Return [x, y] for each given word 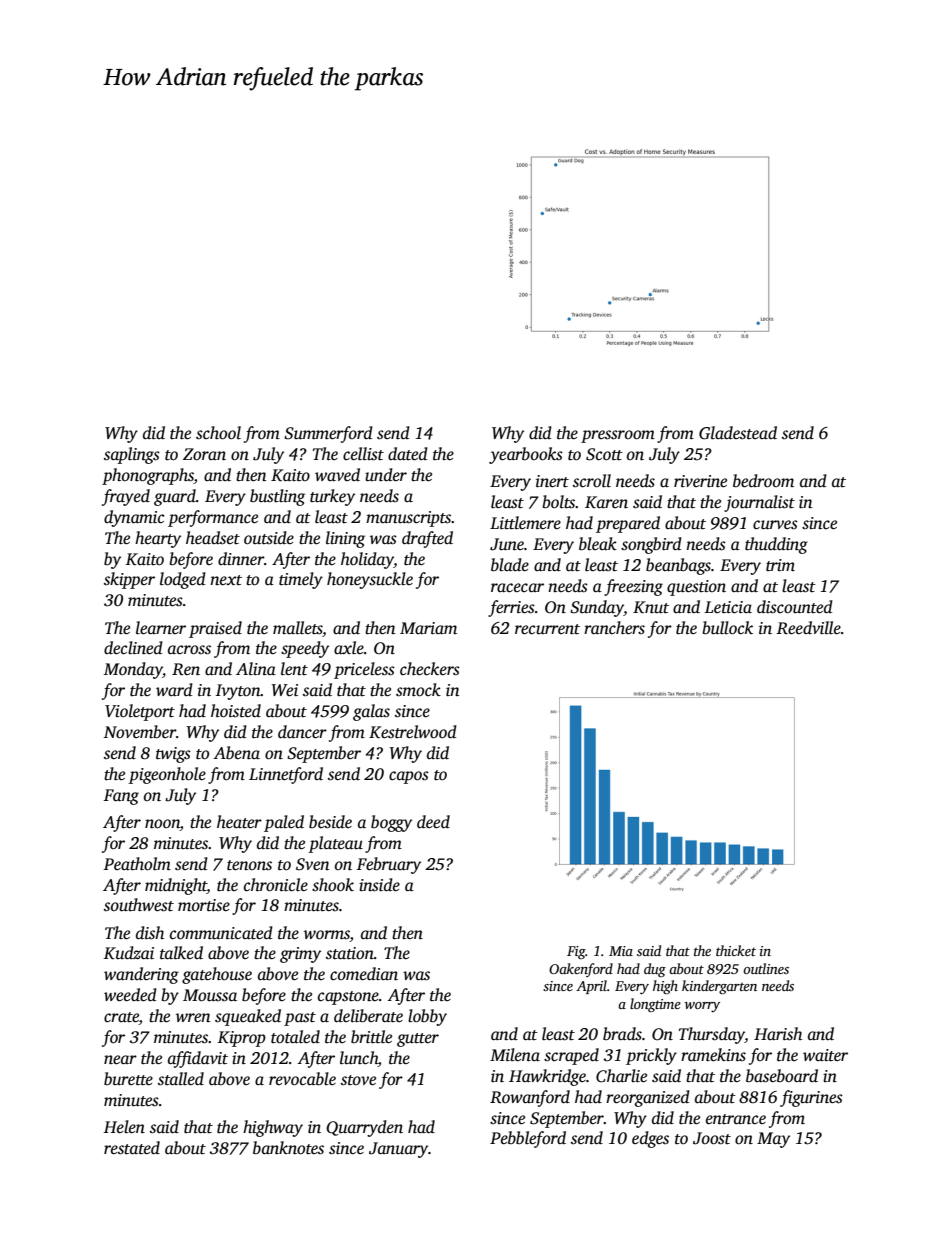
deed [433, 822]
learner [161, 628]
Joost [712, 1138]
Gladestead [738, 433]
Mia [621, 951]
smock [418, 690]
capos [409, 777]
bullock [727, 628]
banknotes [288, 1148]
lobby [427, 1017]
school [218, 433]
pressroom [618, 436]
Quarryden [364, 1128]
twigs [173, 755]
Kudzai [129, 952]
